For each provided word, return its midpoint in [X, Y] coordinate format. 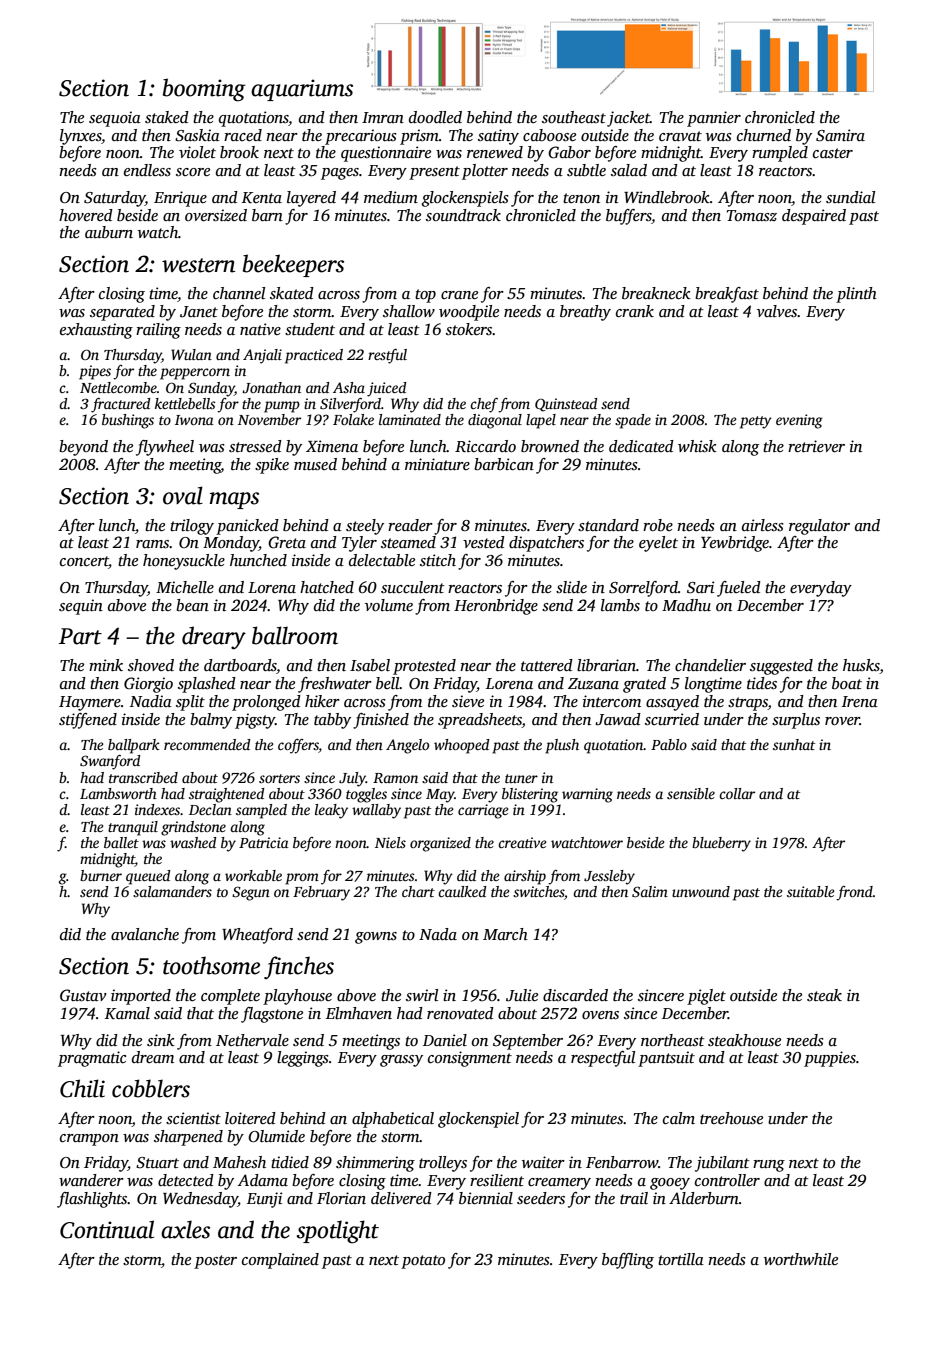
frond [854, 893]
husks [861, 666]
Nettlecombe [118, 387]
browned [550, 446]
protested [424, 667]
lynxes [80, 137]
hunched [258, 560]
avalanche [145, 934]
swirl [422, 995]
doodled [435, 117]
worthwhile [801, 1259]
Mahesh [239, 1162]
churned [764, 135]
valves [777, 311]
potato [423, 1262]
